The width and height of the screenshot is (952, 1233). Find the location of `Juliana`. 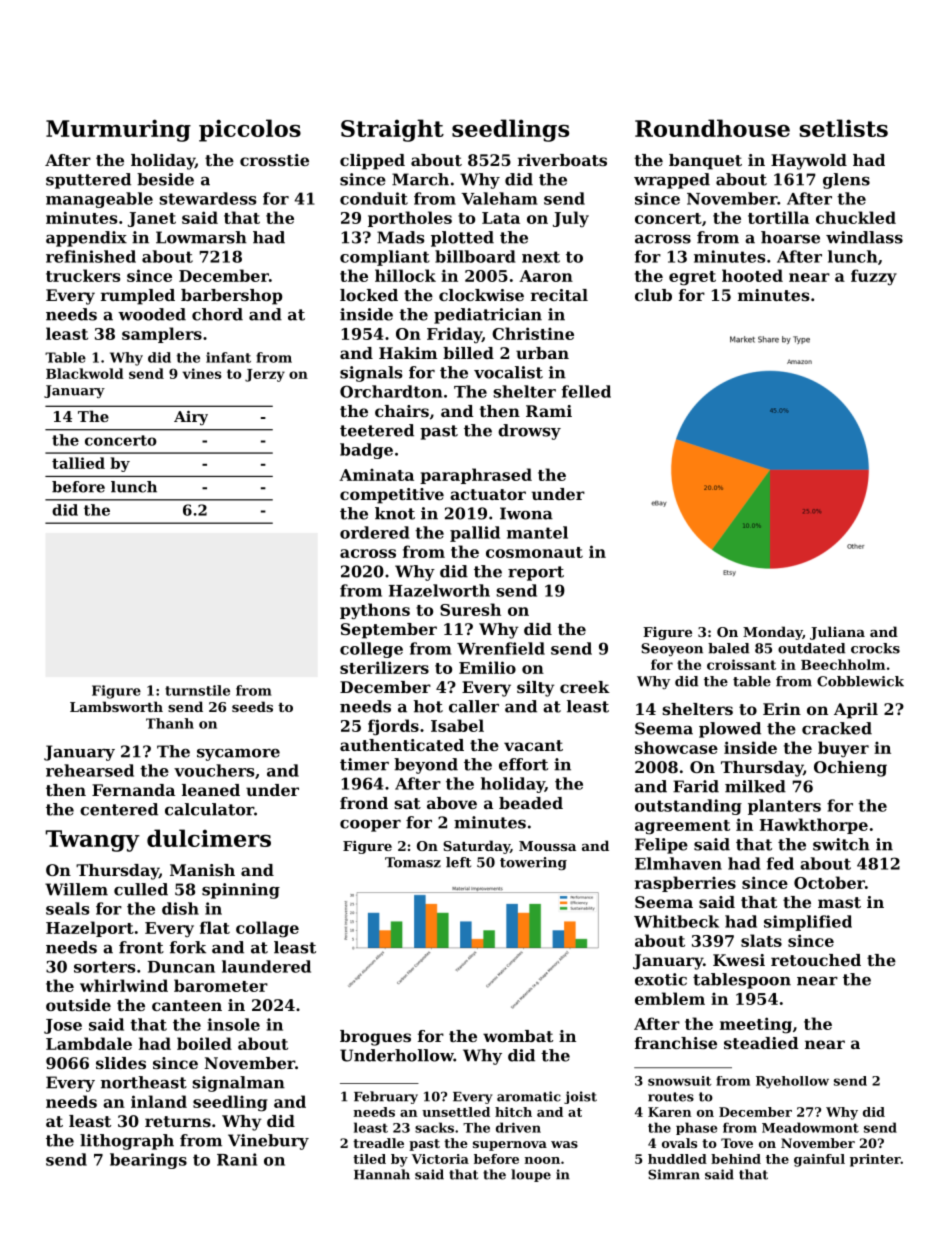

Juliana is located at coordinates (837, 633).
